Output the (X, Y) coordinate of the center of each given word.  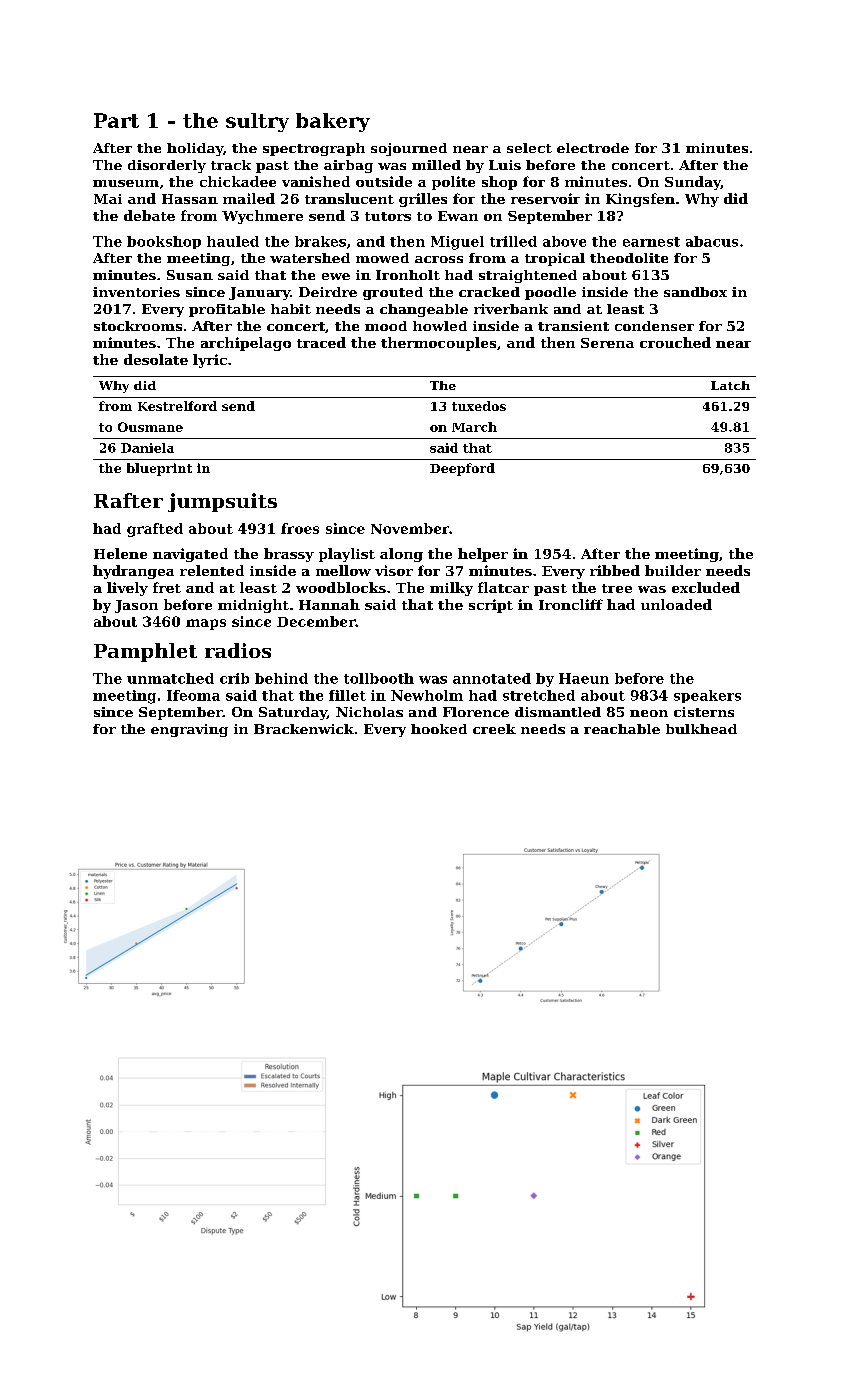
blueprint (159, 469)
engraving (189, 730)
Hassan (190, 199)
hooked (439, 729)
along (401, 555)
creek (494, 729)
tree (617, 588)
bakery (333, 122)
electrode (593, 148)
